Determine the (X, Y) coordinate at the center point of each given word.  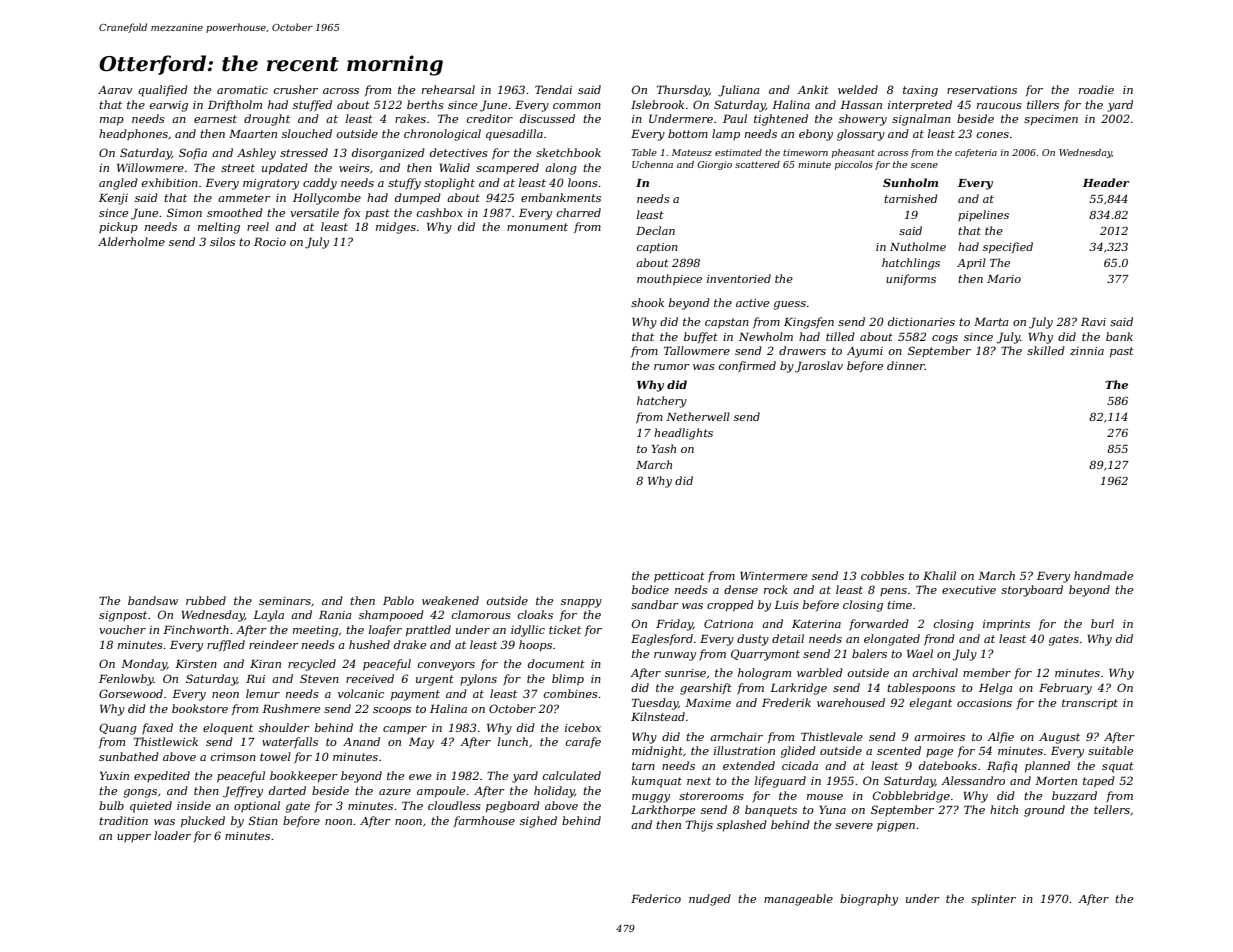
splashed (742, 826)
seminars (285, 601)
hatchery (662, 402)
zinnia (1087, 351)
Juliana (739, 91)
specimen (1051, 120)
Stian (263, 820)
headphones (133, 134)
